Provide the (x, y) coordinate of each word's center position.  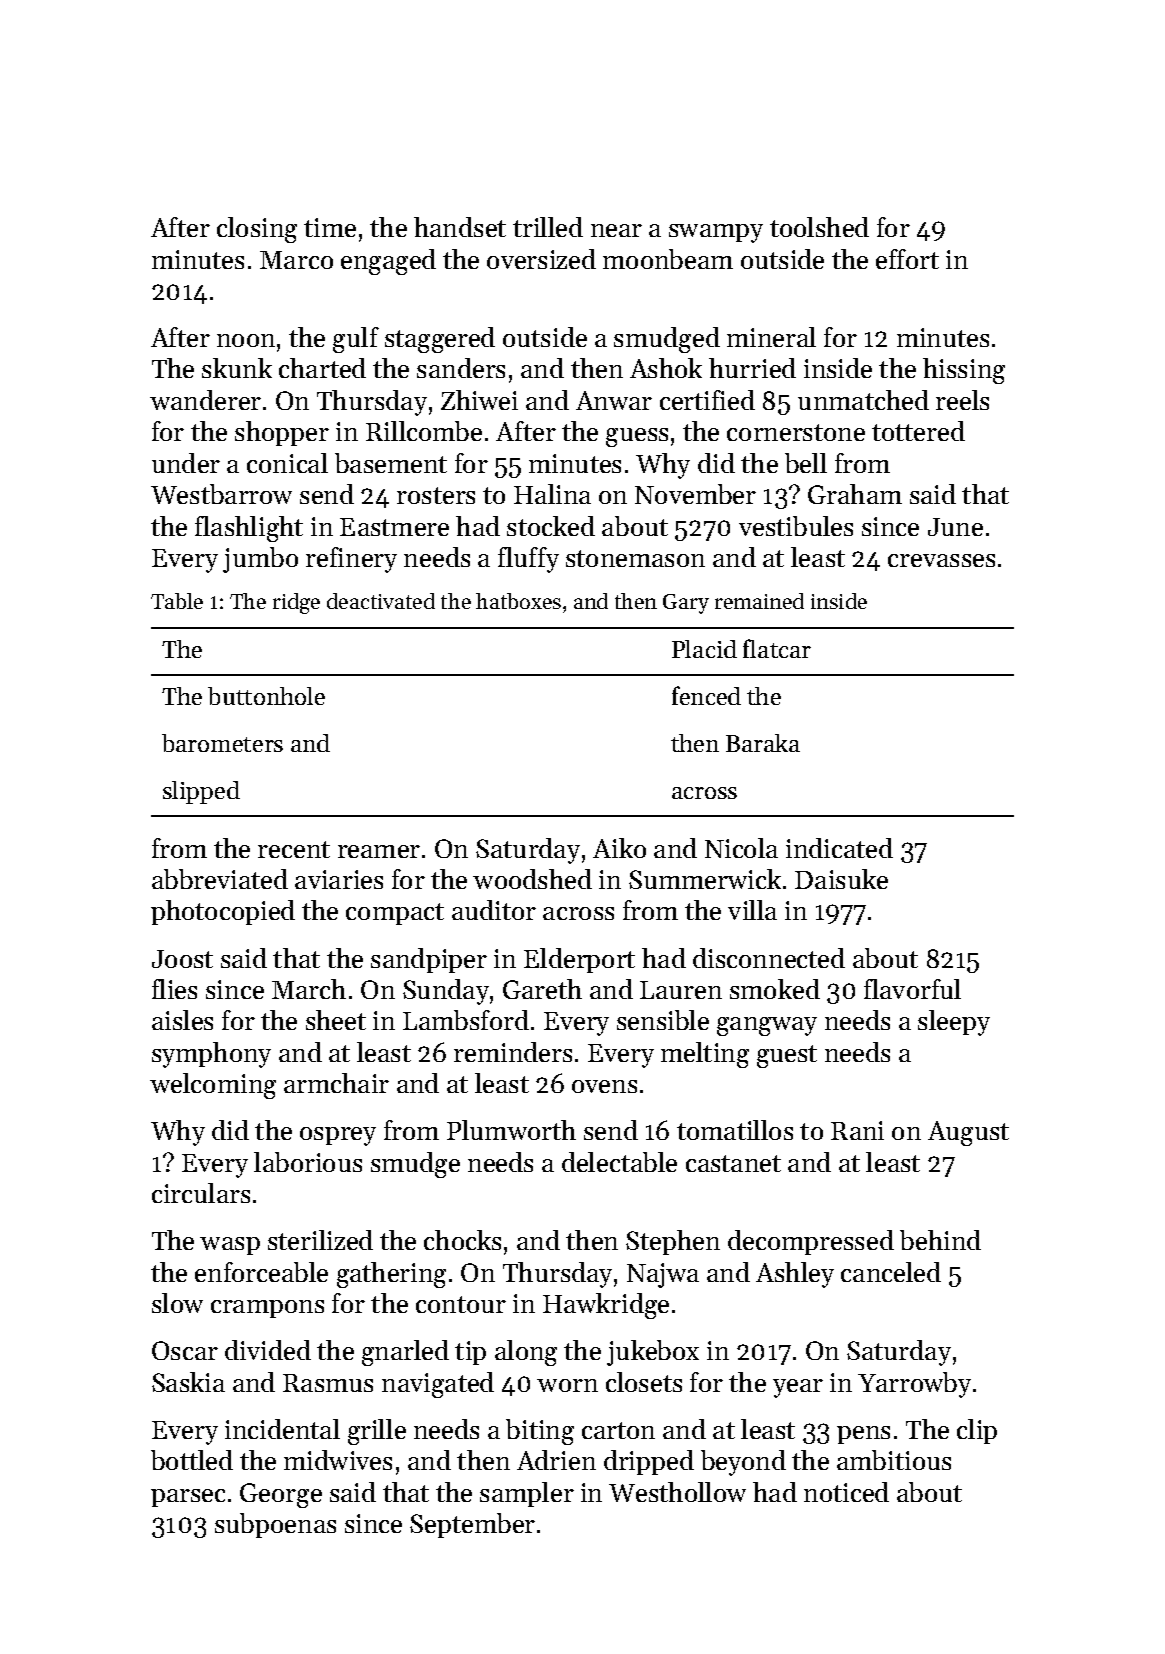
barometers (222, 743)
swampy (716, 233)
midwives (338, 1460)
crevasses (941, 560)
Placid (704, 649)
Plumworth (511, 1130)
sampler (527, 1494)
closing (257, 230)
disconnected (769, 958)
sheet (336, 1020)
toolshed (819, 227)
